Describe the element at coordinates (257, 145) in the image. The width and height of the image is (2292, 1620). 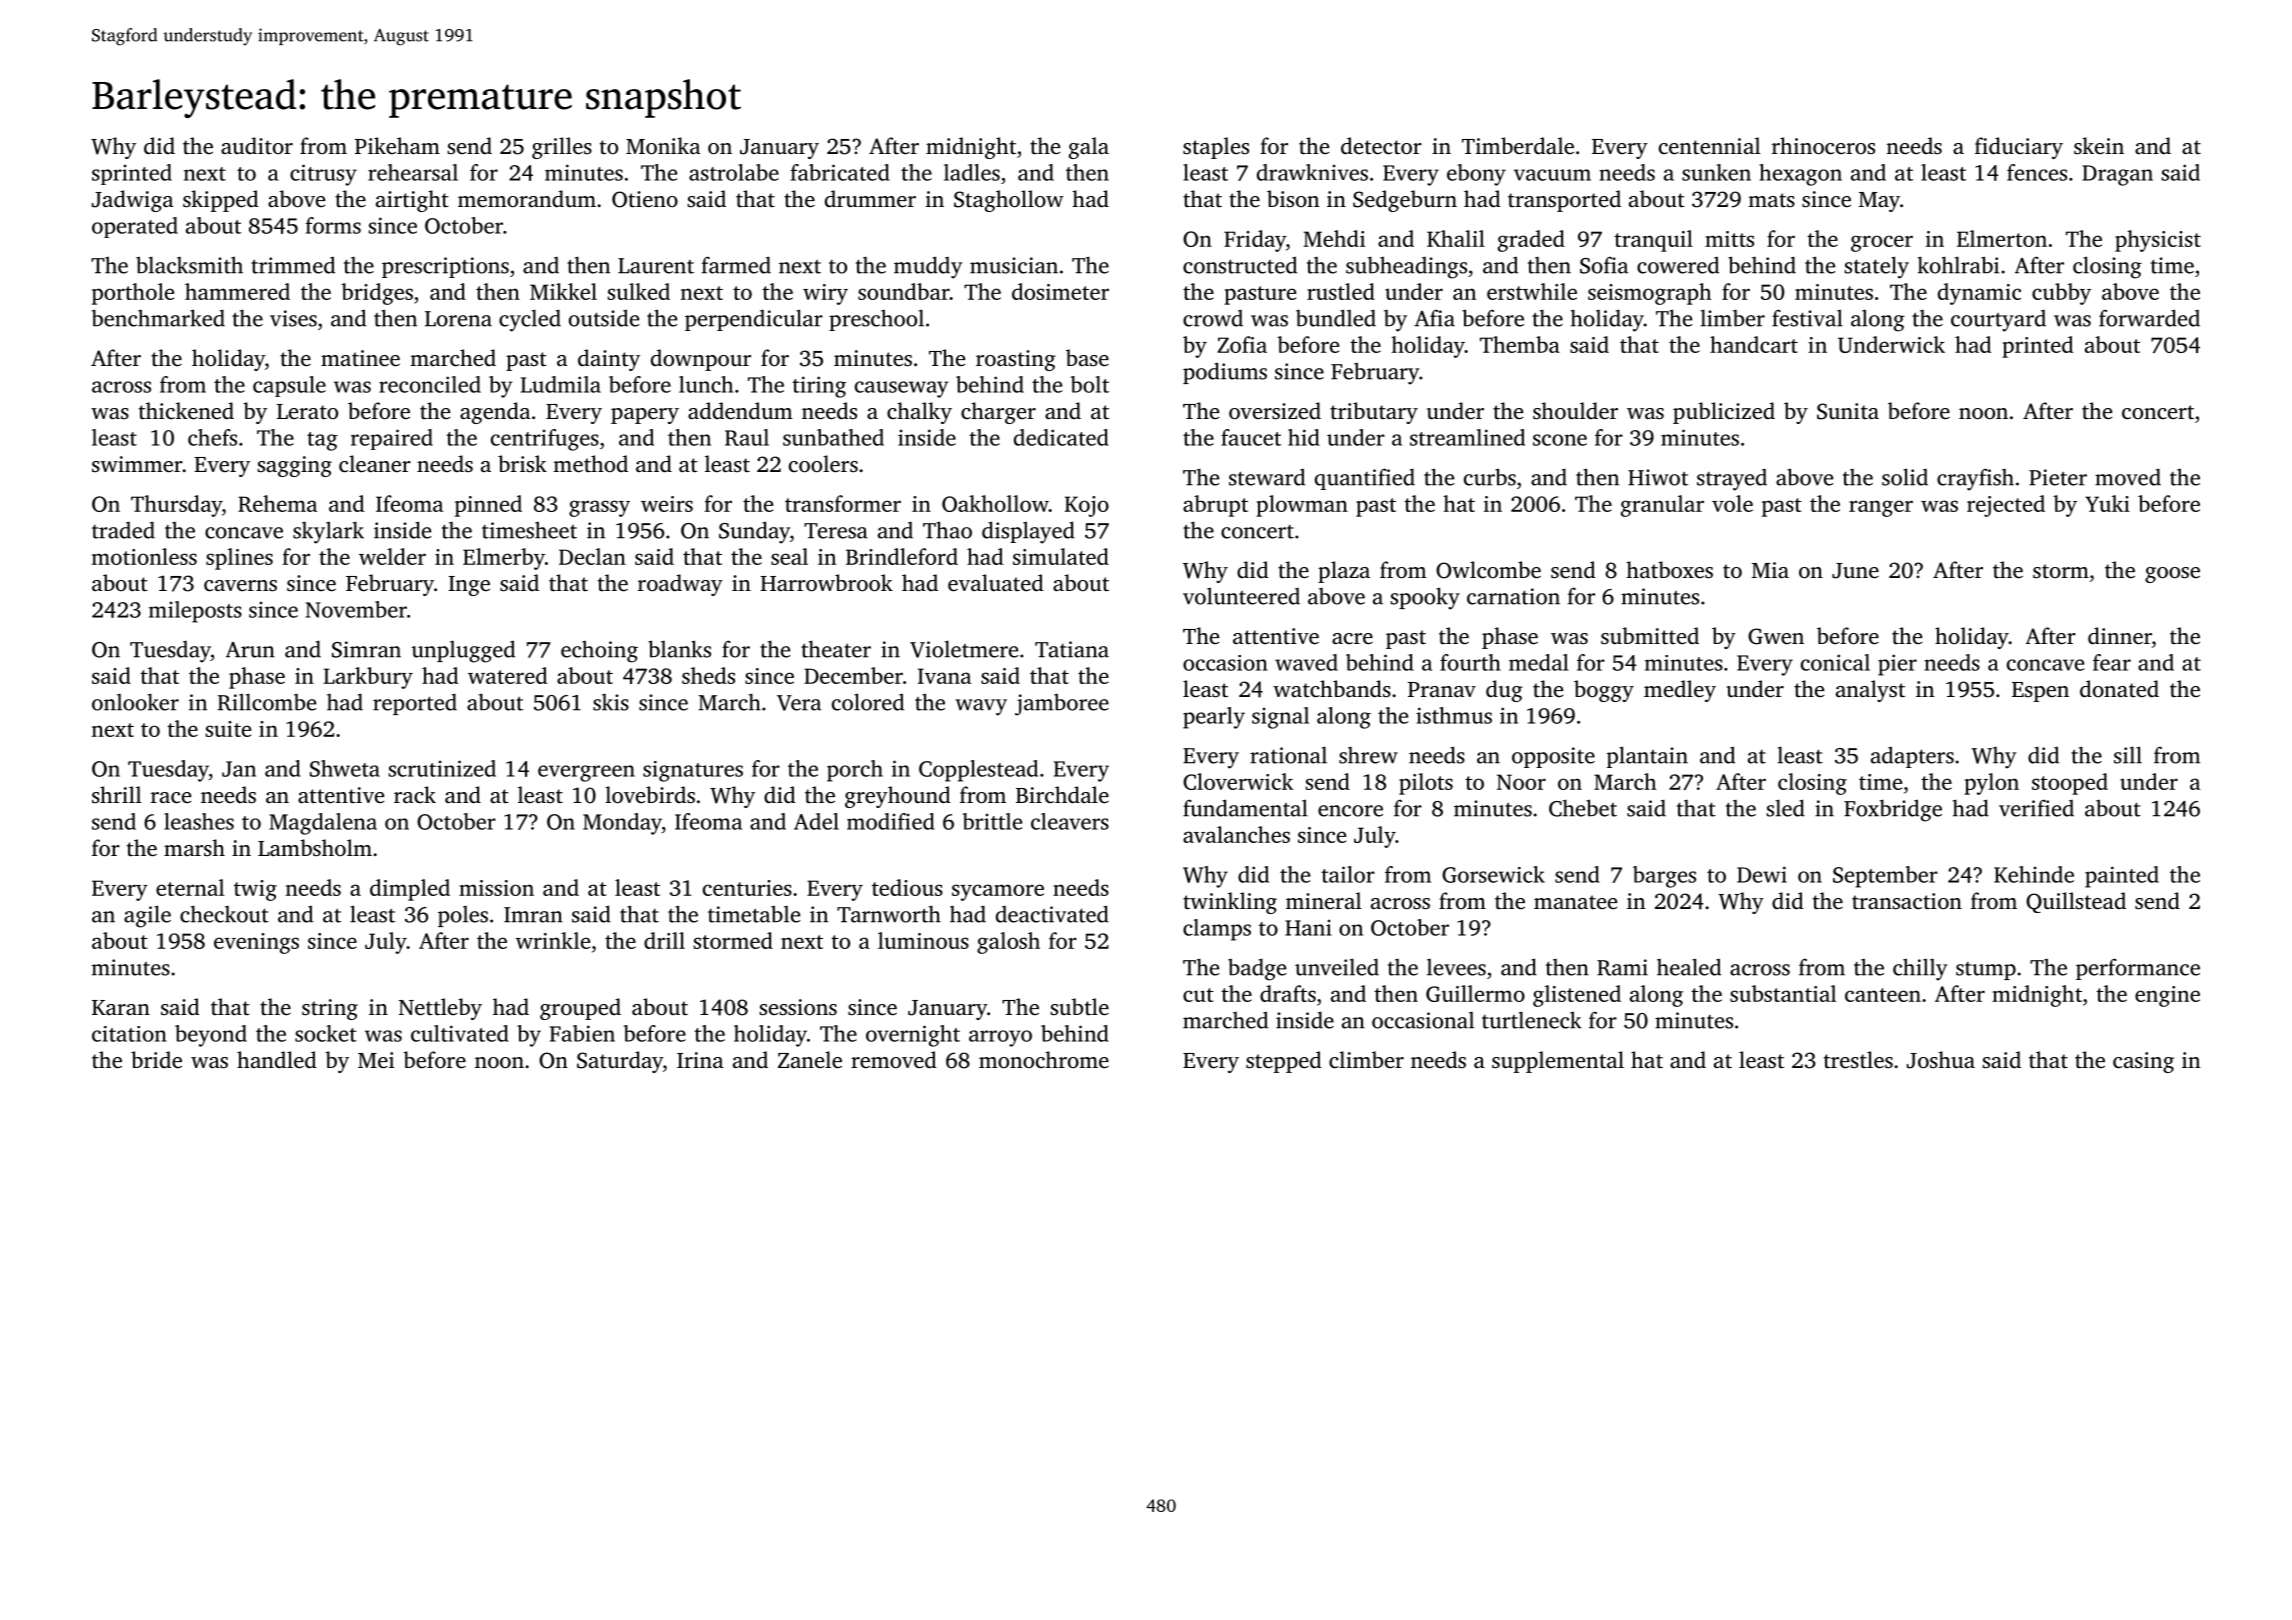
I see `auditor` at that location.
